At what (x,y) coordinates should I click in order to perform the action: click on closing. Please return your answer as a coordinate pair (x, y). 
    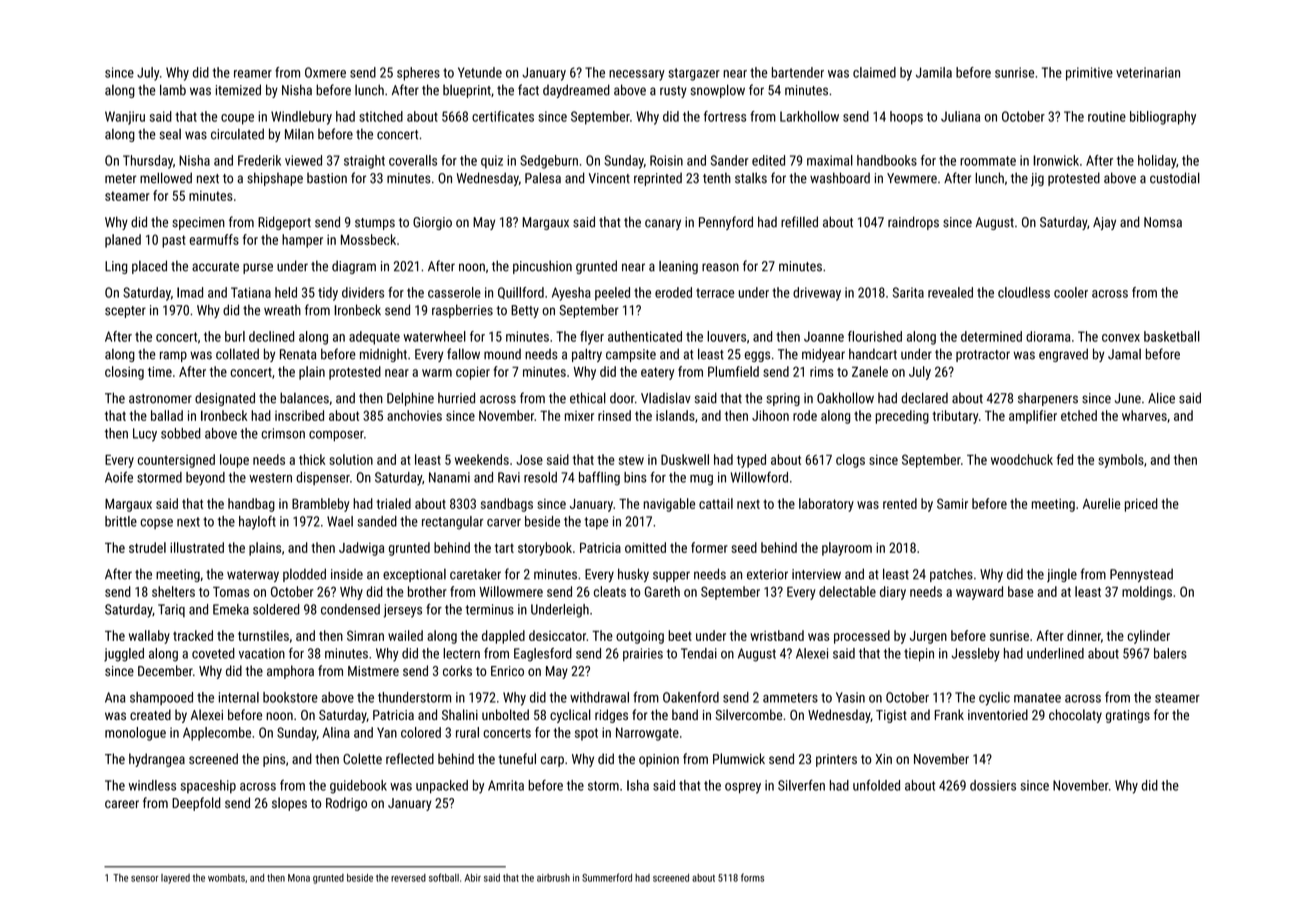
    Looking at the image, I should click on (124, 373).
